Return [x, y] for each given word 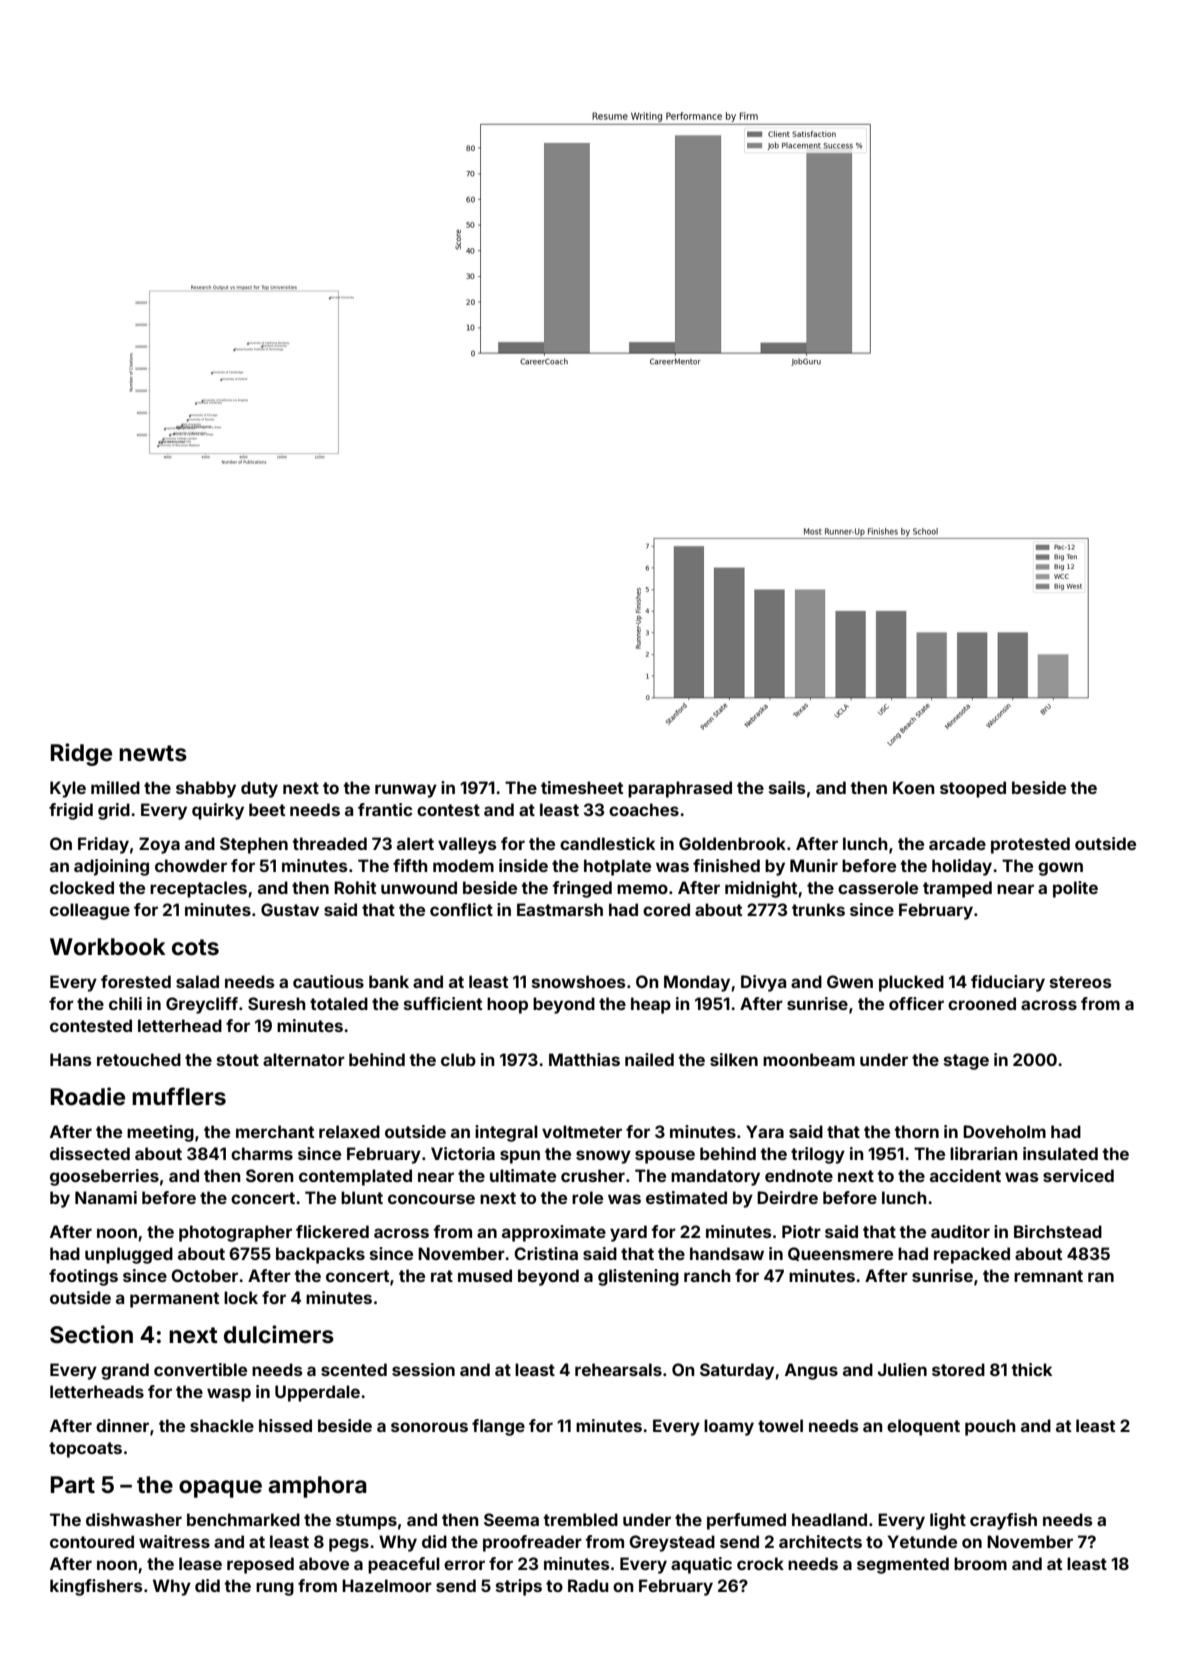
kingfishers [96, 1587]
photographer [235, 1233]
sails [787, 787]
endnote [799, 1175]
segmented [903, 1565]
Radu [588, 1585]
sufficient [443, 1003]
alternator [304, 1059]
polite [1075, 889]
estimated [686, 1197]
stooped [973, 789]
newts [153, 753]
